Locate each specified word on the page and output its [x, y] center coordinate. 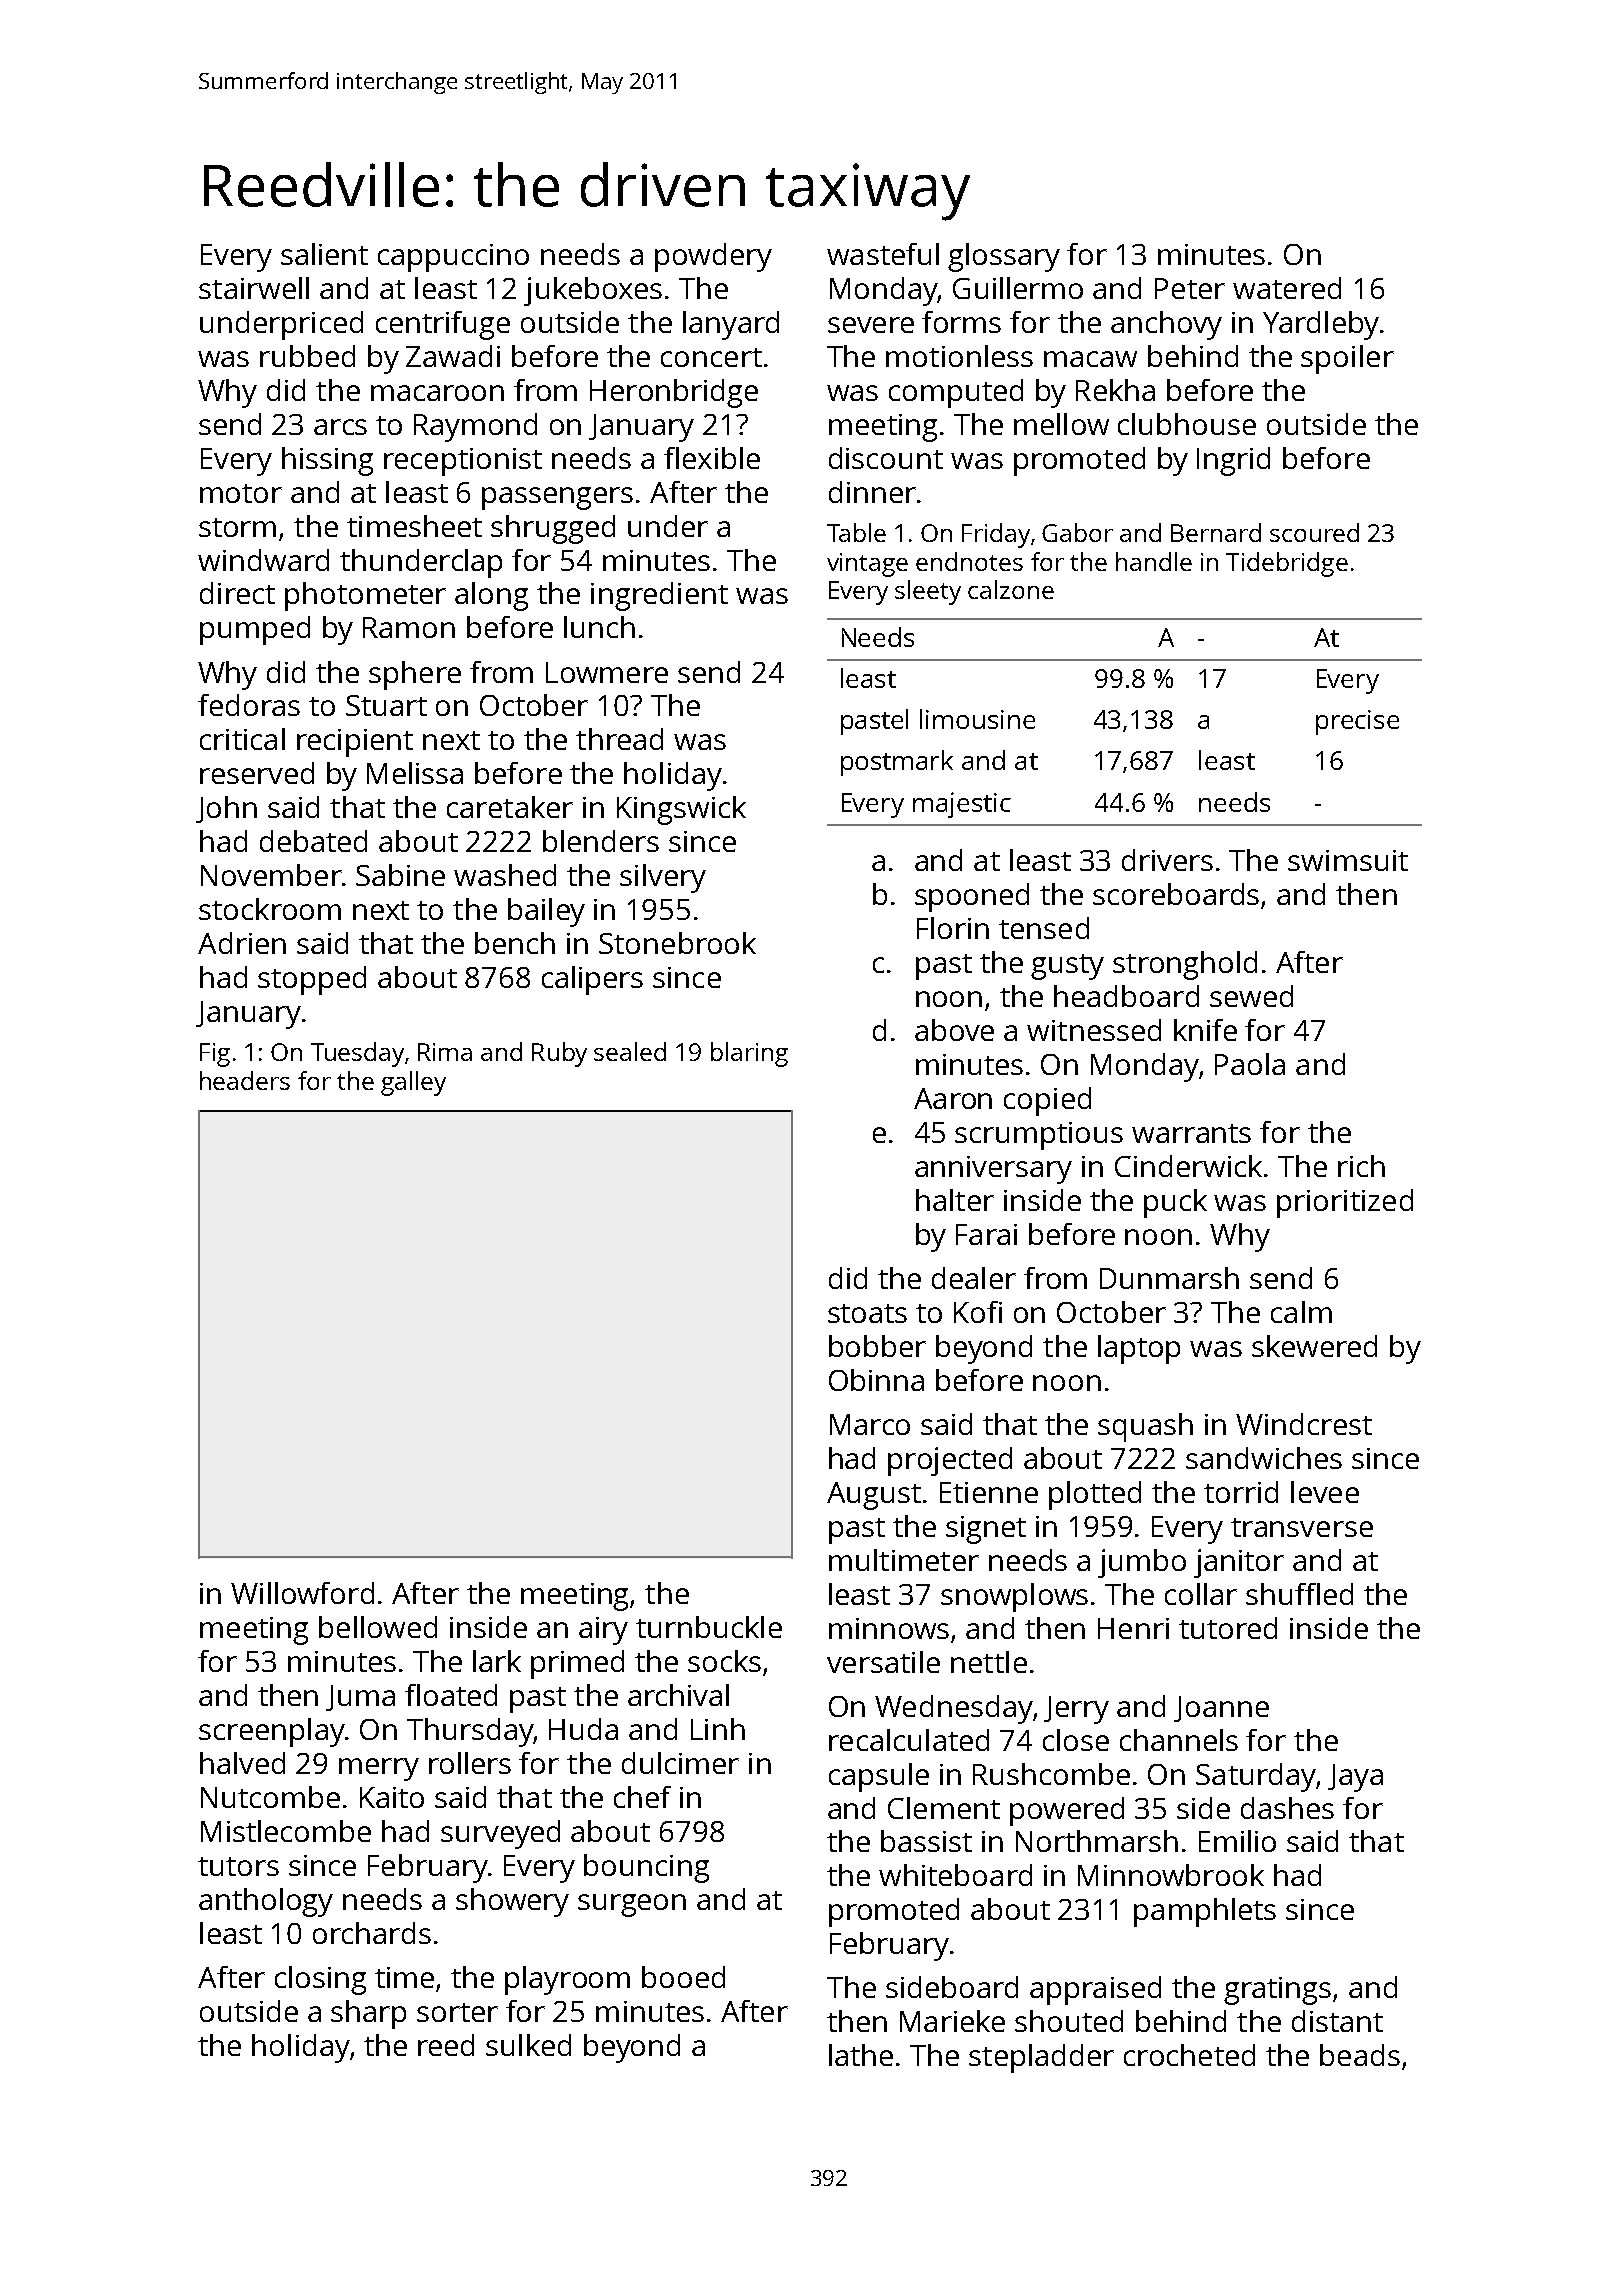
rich [1361, 1166]
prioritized [1345, 1203]
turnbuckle [709, 1627]
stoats [867, 1313]
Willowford [302, 1593]
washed [505, 875]
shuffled [1299, 1594]
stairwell [254, 288]
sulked [528, 2045]
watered [1287, 288]
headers [245, 1080]
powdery [713, 257]
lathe [861, 2055]
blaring [749, 1054]
